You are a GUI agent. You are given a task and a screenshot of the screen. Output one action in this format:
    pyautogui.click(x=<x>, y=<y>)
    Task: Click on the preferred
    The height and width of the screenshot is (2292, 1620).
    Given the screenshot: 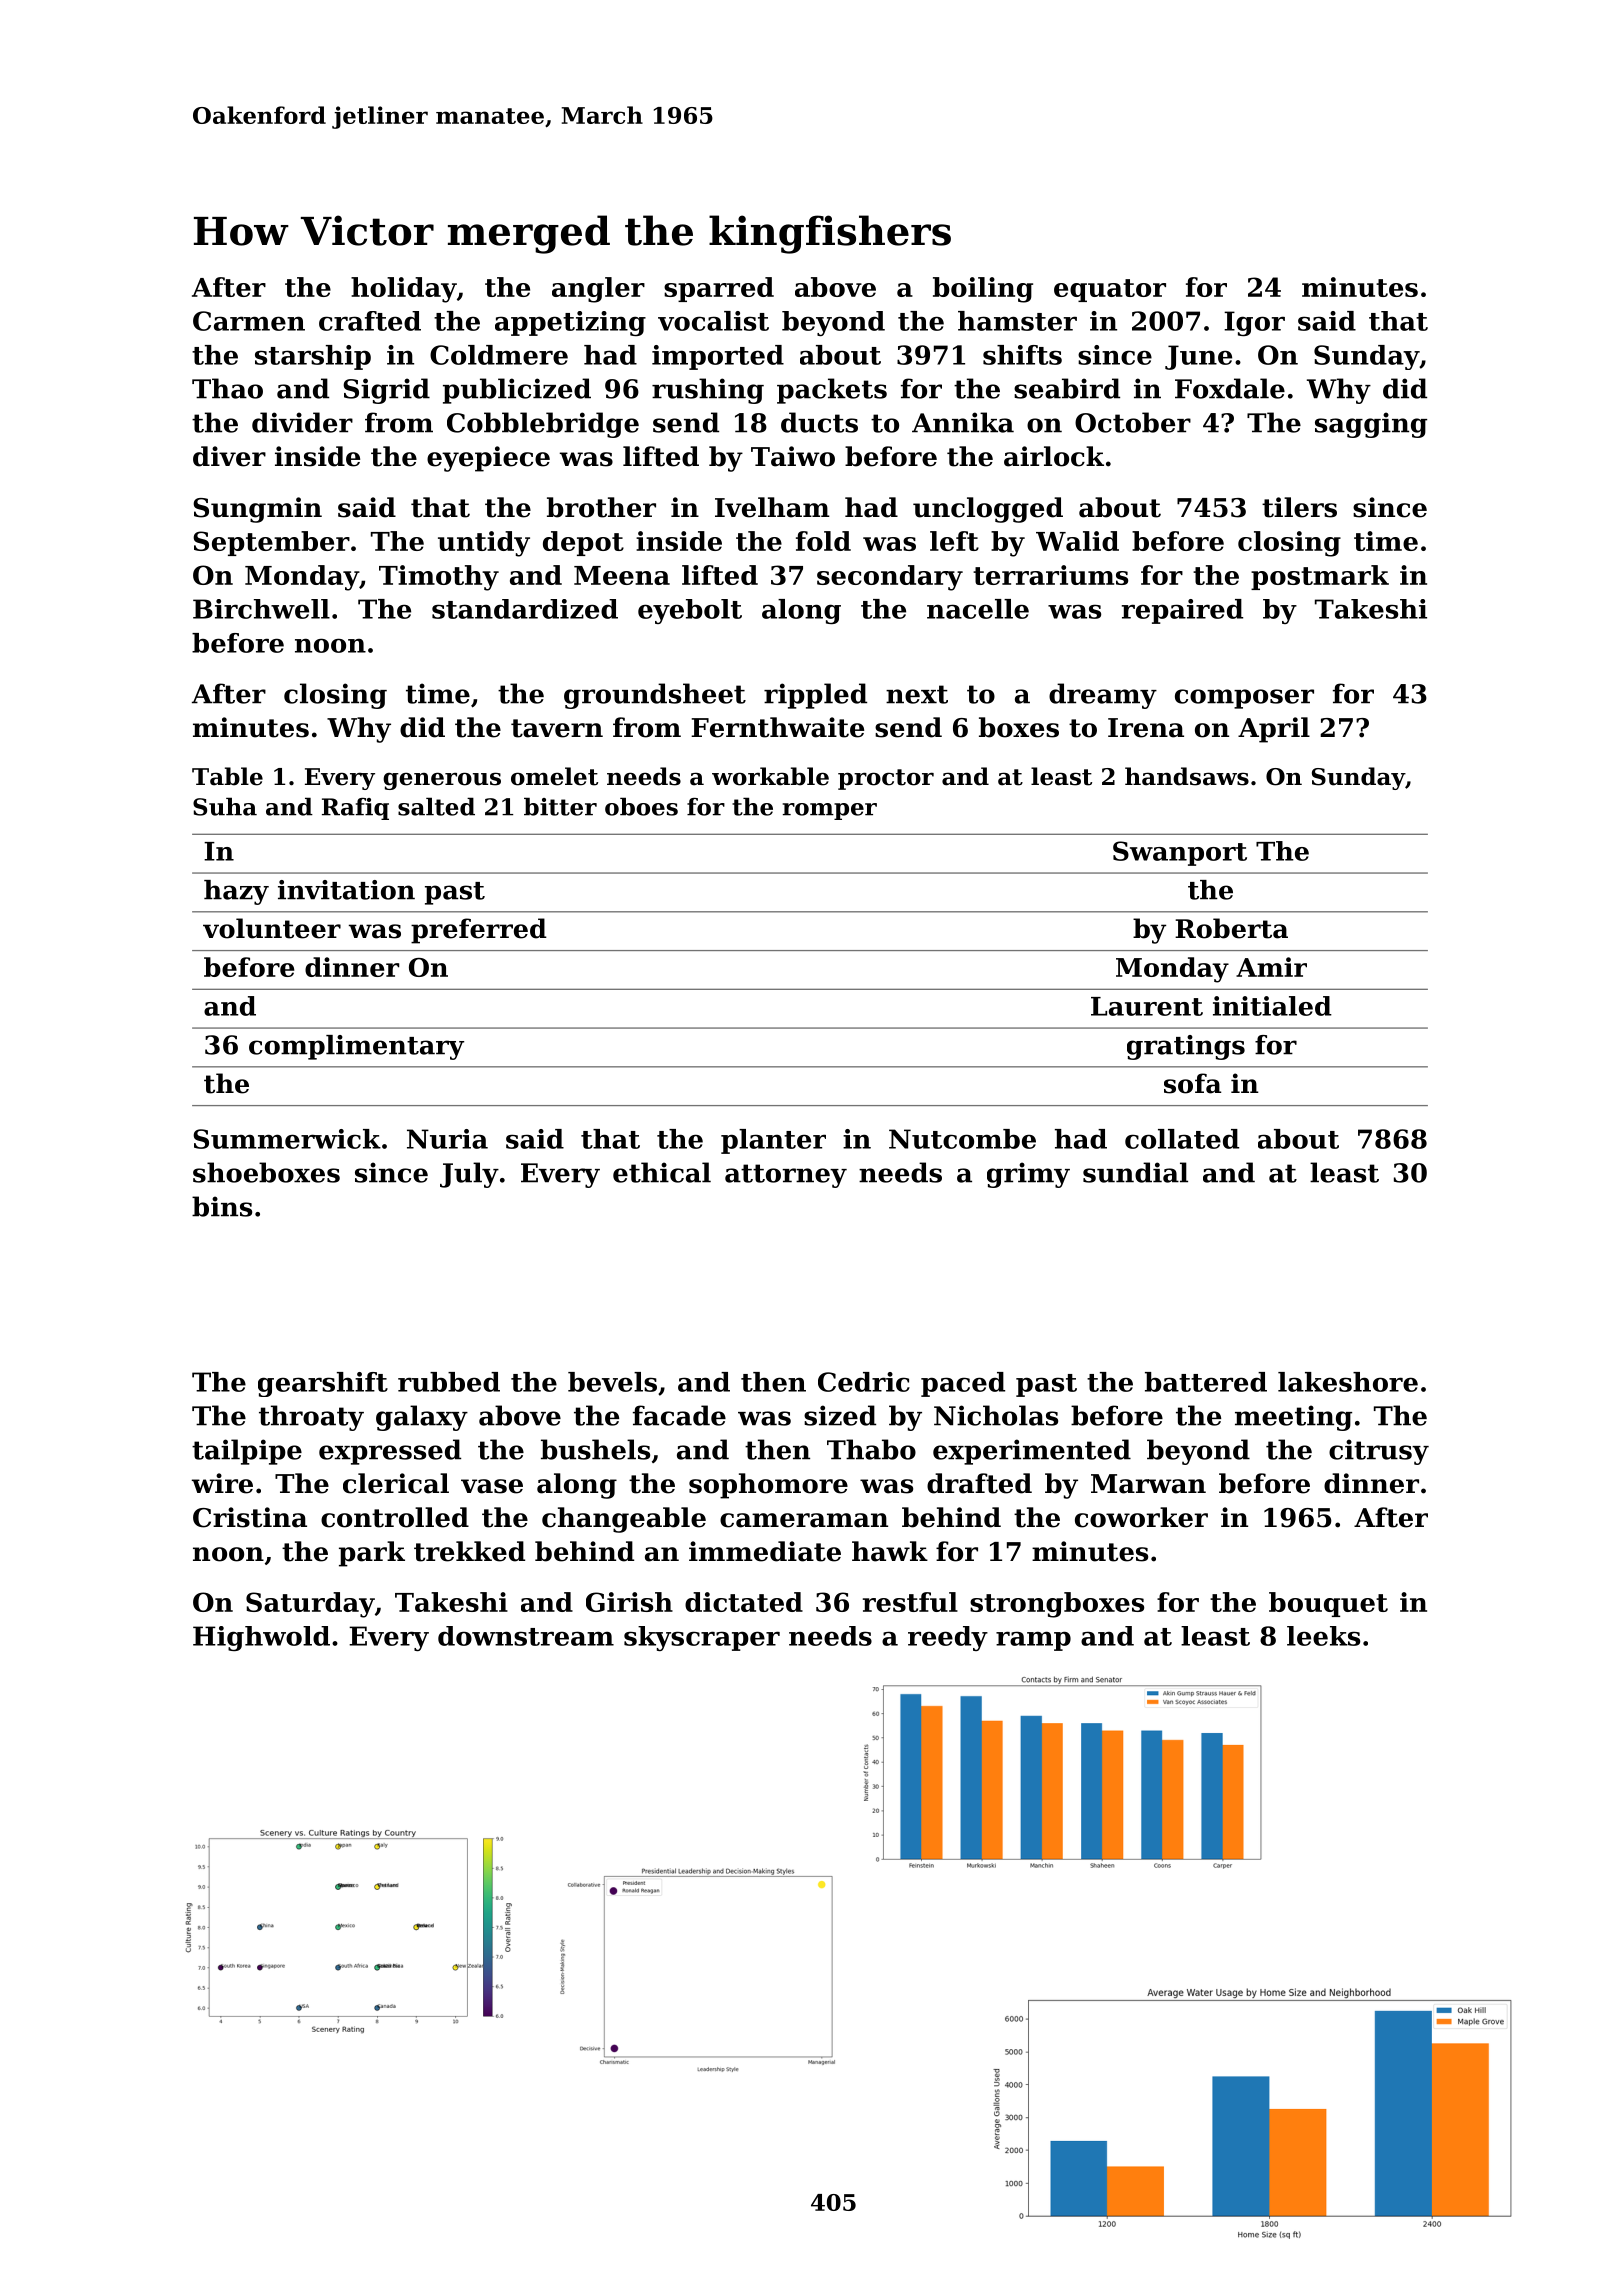 What is the action you would take?
    pyautogui.click(x=479, y=931)
